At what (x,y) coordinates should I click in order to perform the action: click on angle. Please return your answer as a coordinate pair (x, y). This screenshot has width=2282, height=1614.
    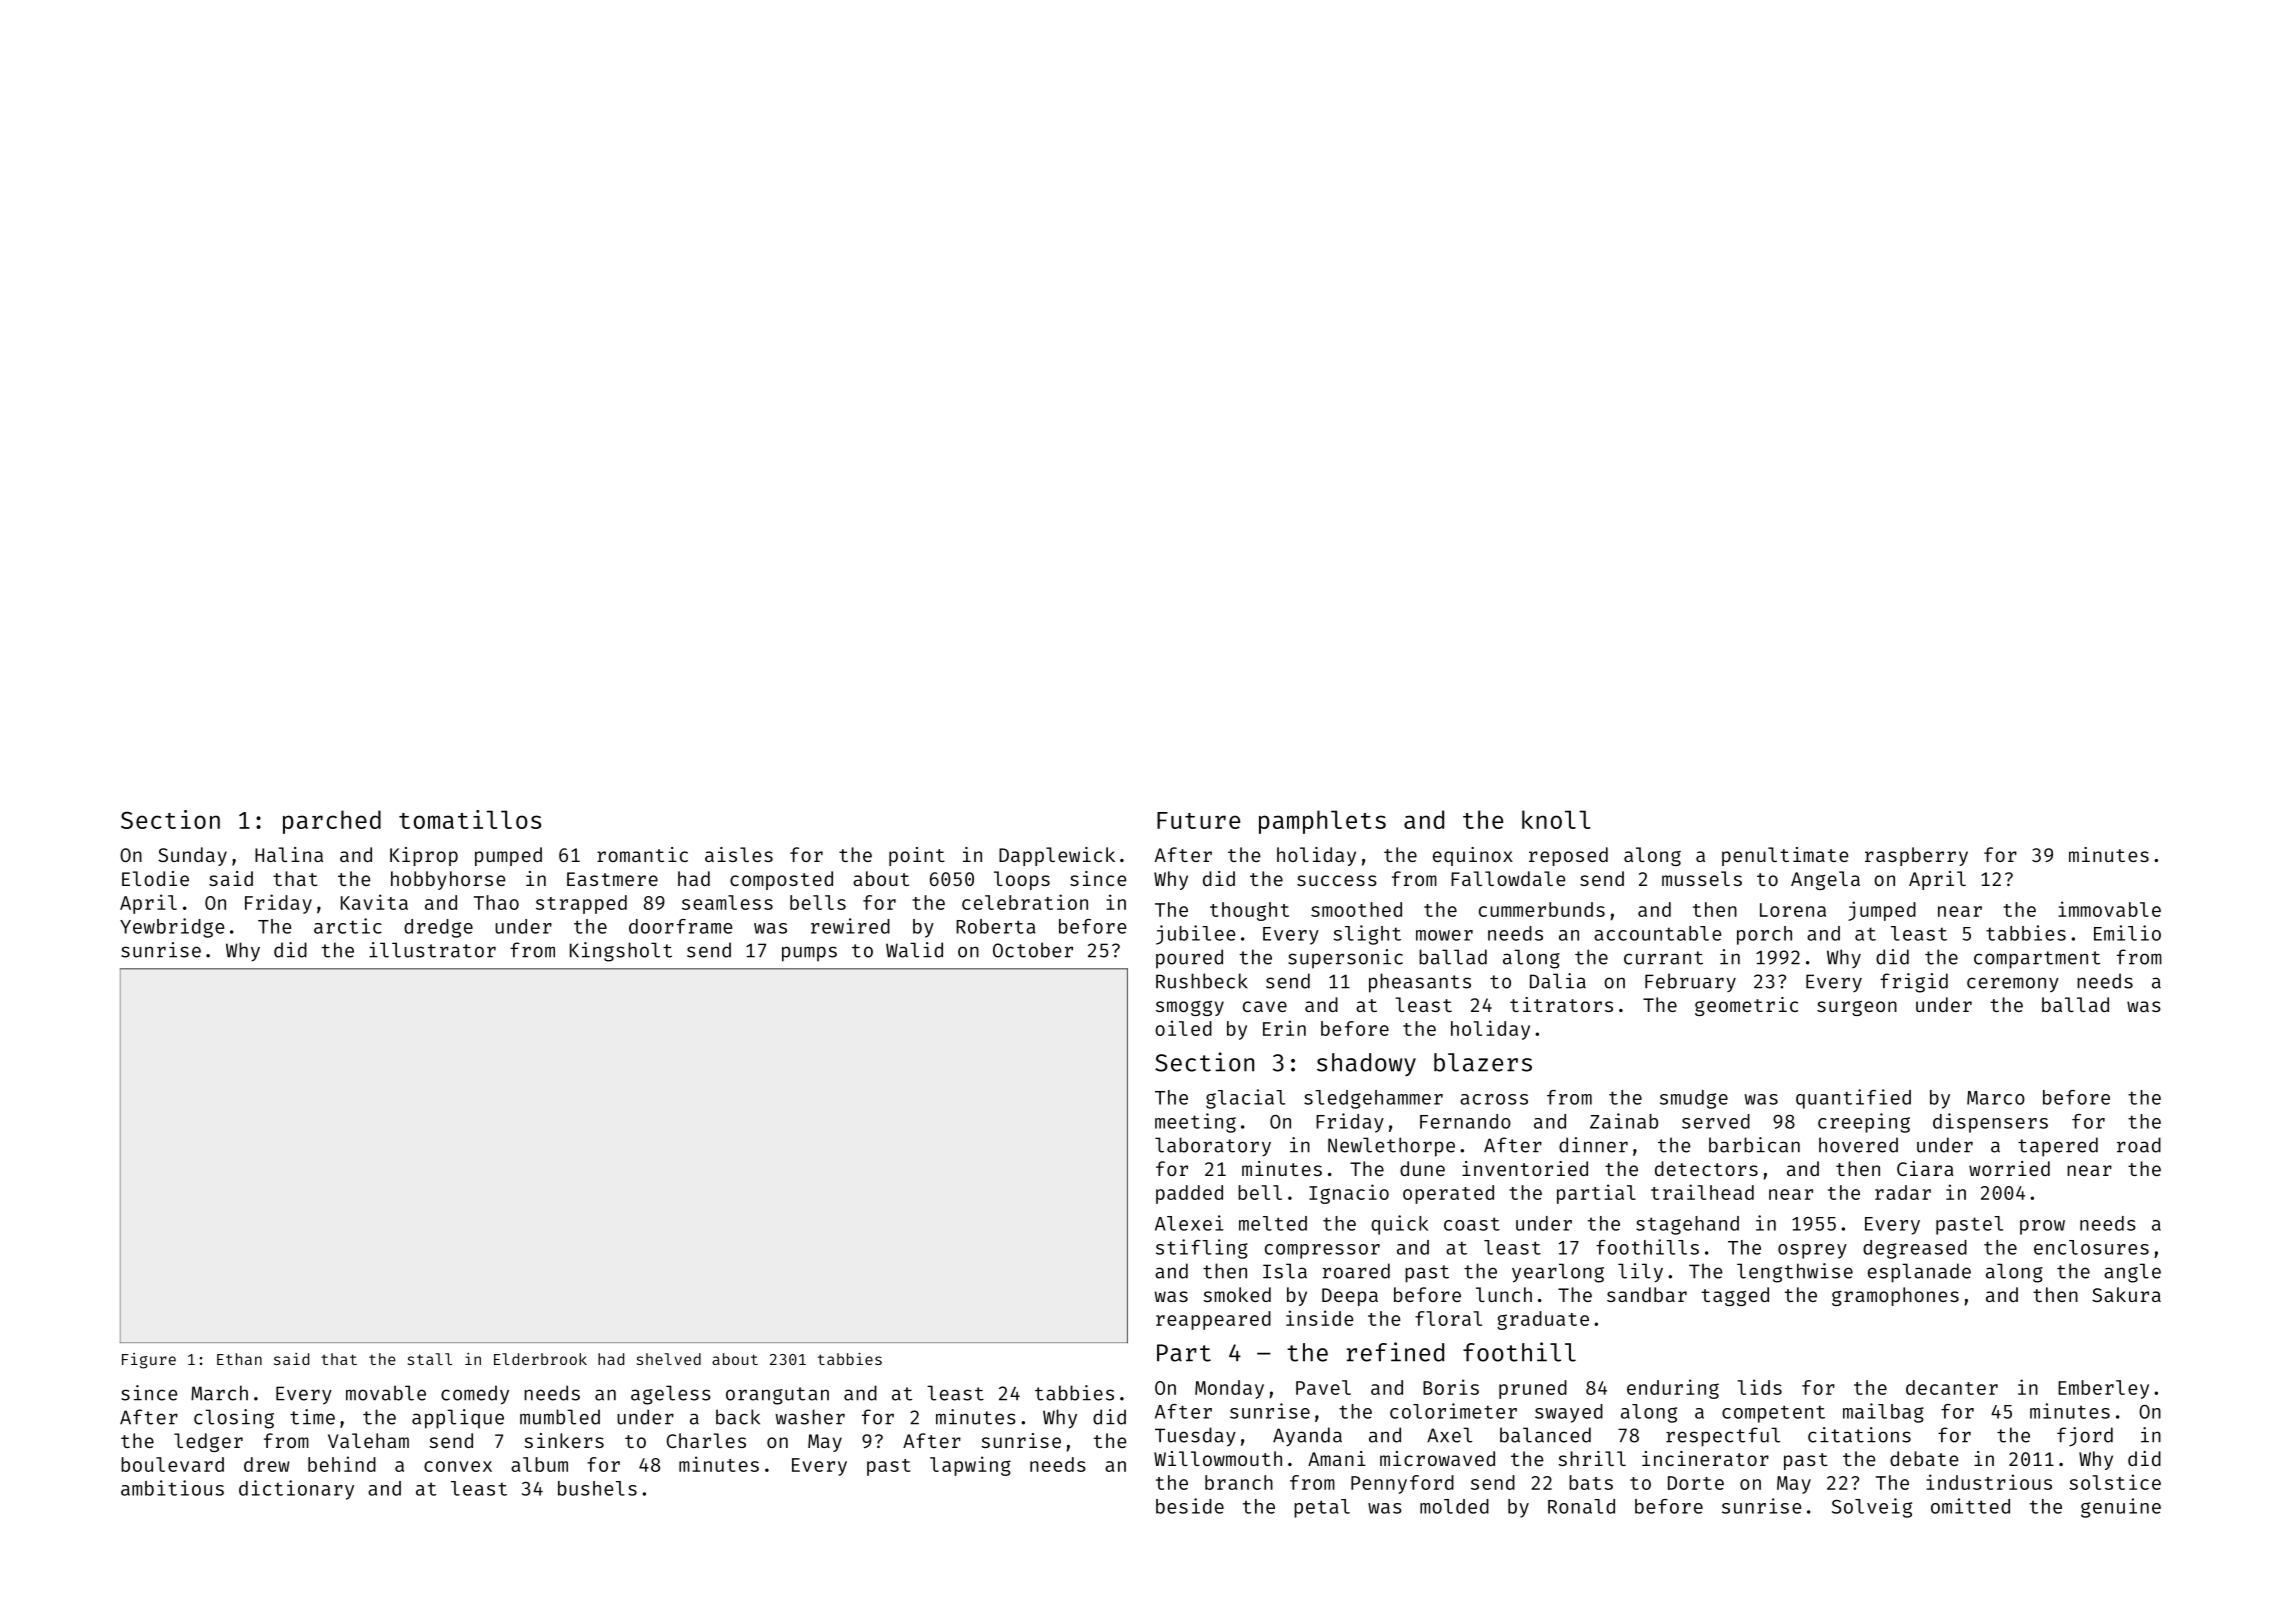
    Looking at the image, I should click on (2132, 1273).
